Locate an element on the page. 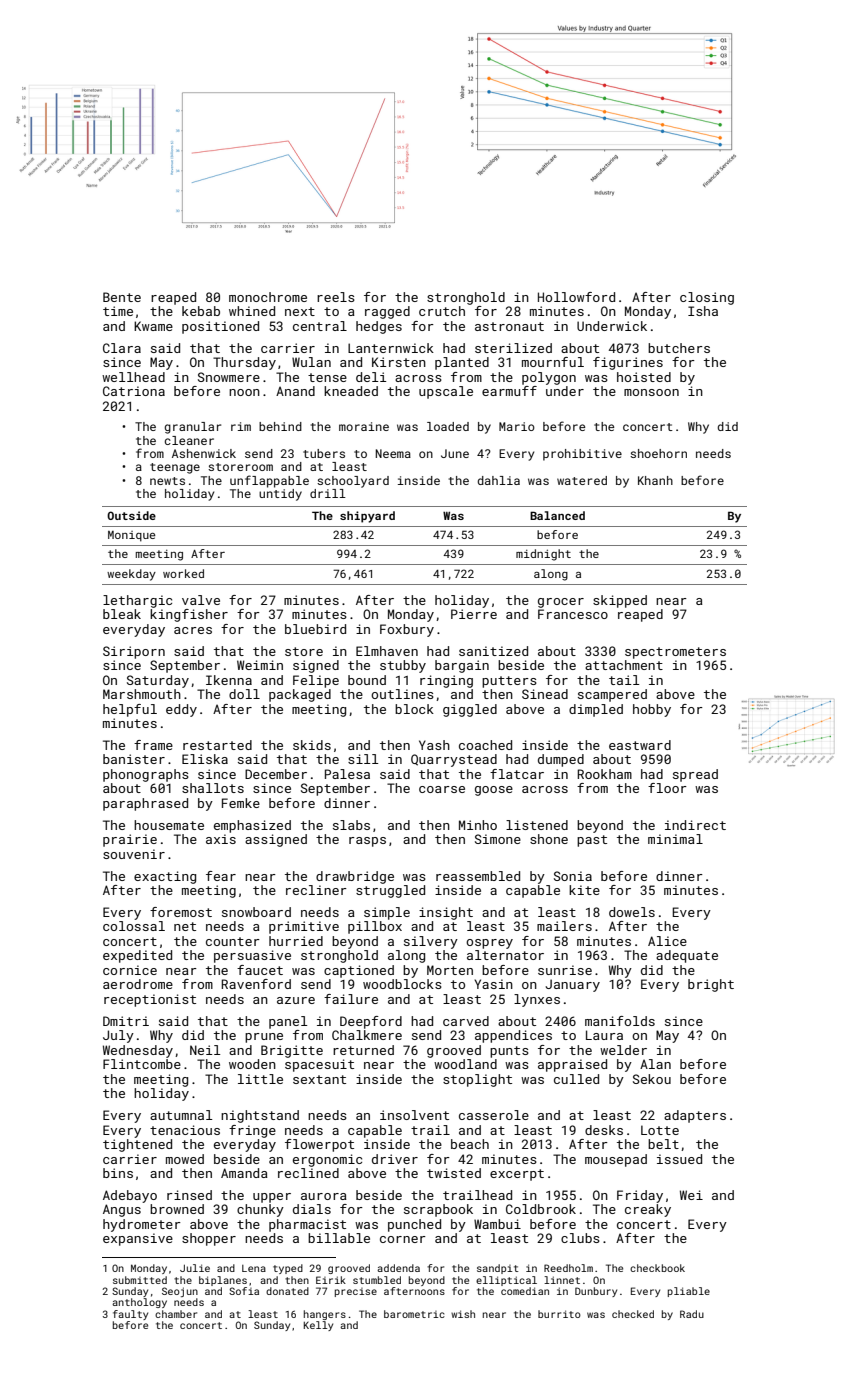 This image has width=849, height=1400. Bente is located at coordinates (122, 297).
